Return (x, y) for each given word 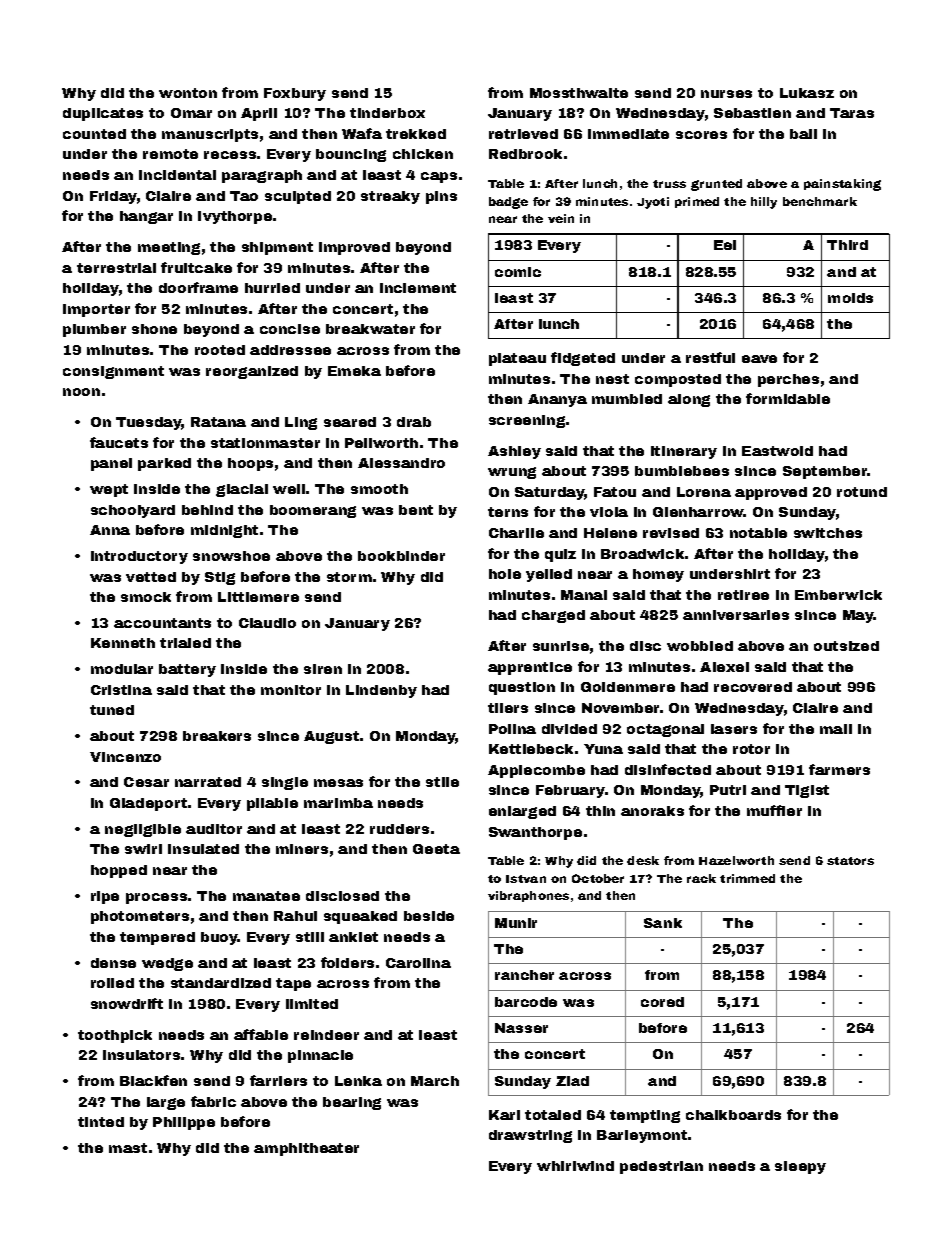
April (259, 114)
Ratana (218, 422)
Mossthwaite (579, 93)
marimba (338, 803)
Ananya (557, 400)
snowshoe (231, 556)
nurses (726, 94)
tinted (101, 1122)
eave (759, 359)
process (156, 898)
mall (836, 729)
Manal (584, 595)
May (858, 616)
